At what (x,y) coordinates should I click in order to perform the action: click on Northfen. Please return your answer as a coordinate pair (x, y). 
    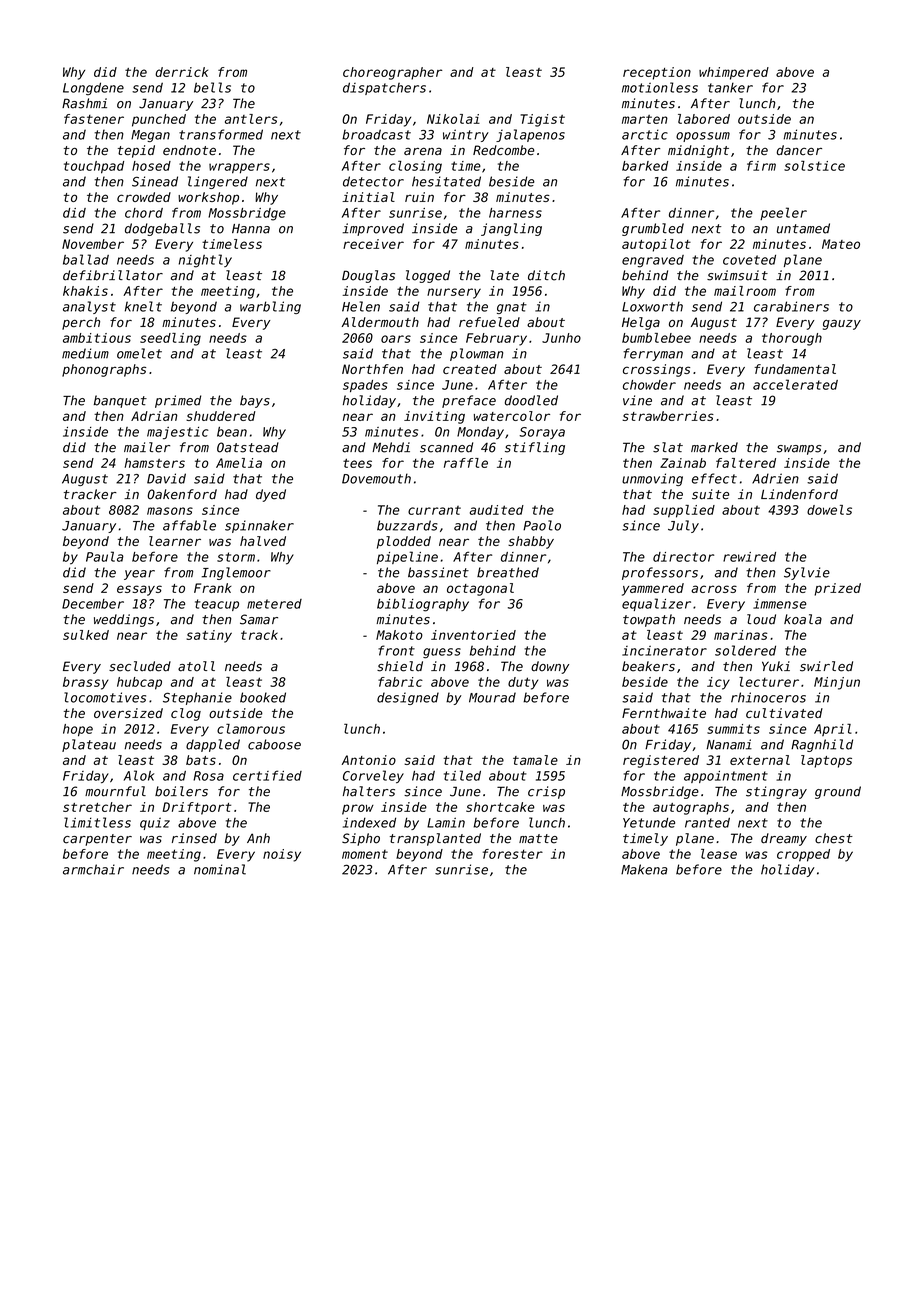
    Looking at the image, I should click on (372, 369).
